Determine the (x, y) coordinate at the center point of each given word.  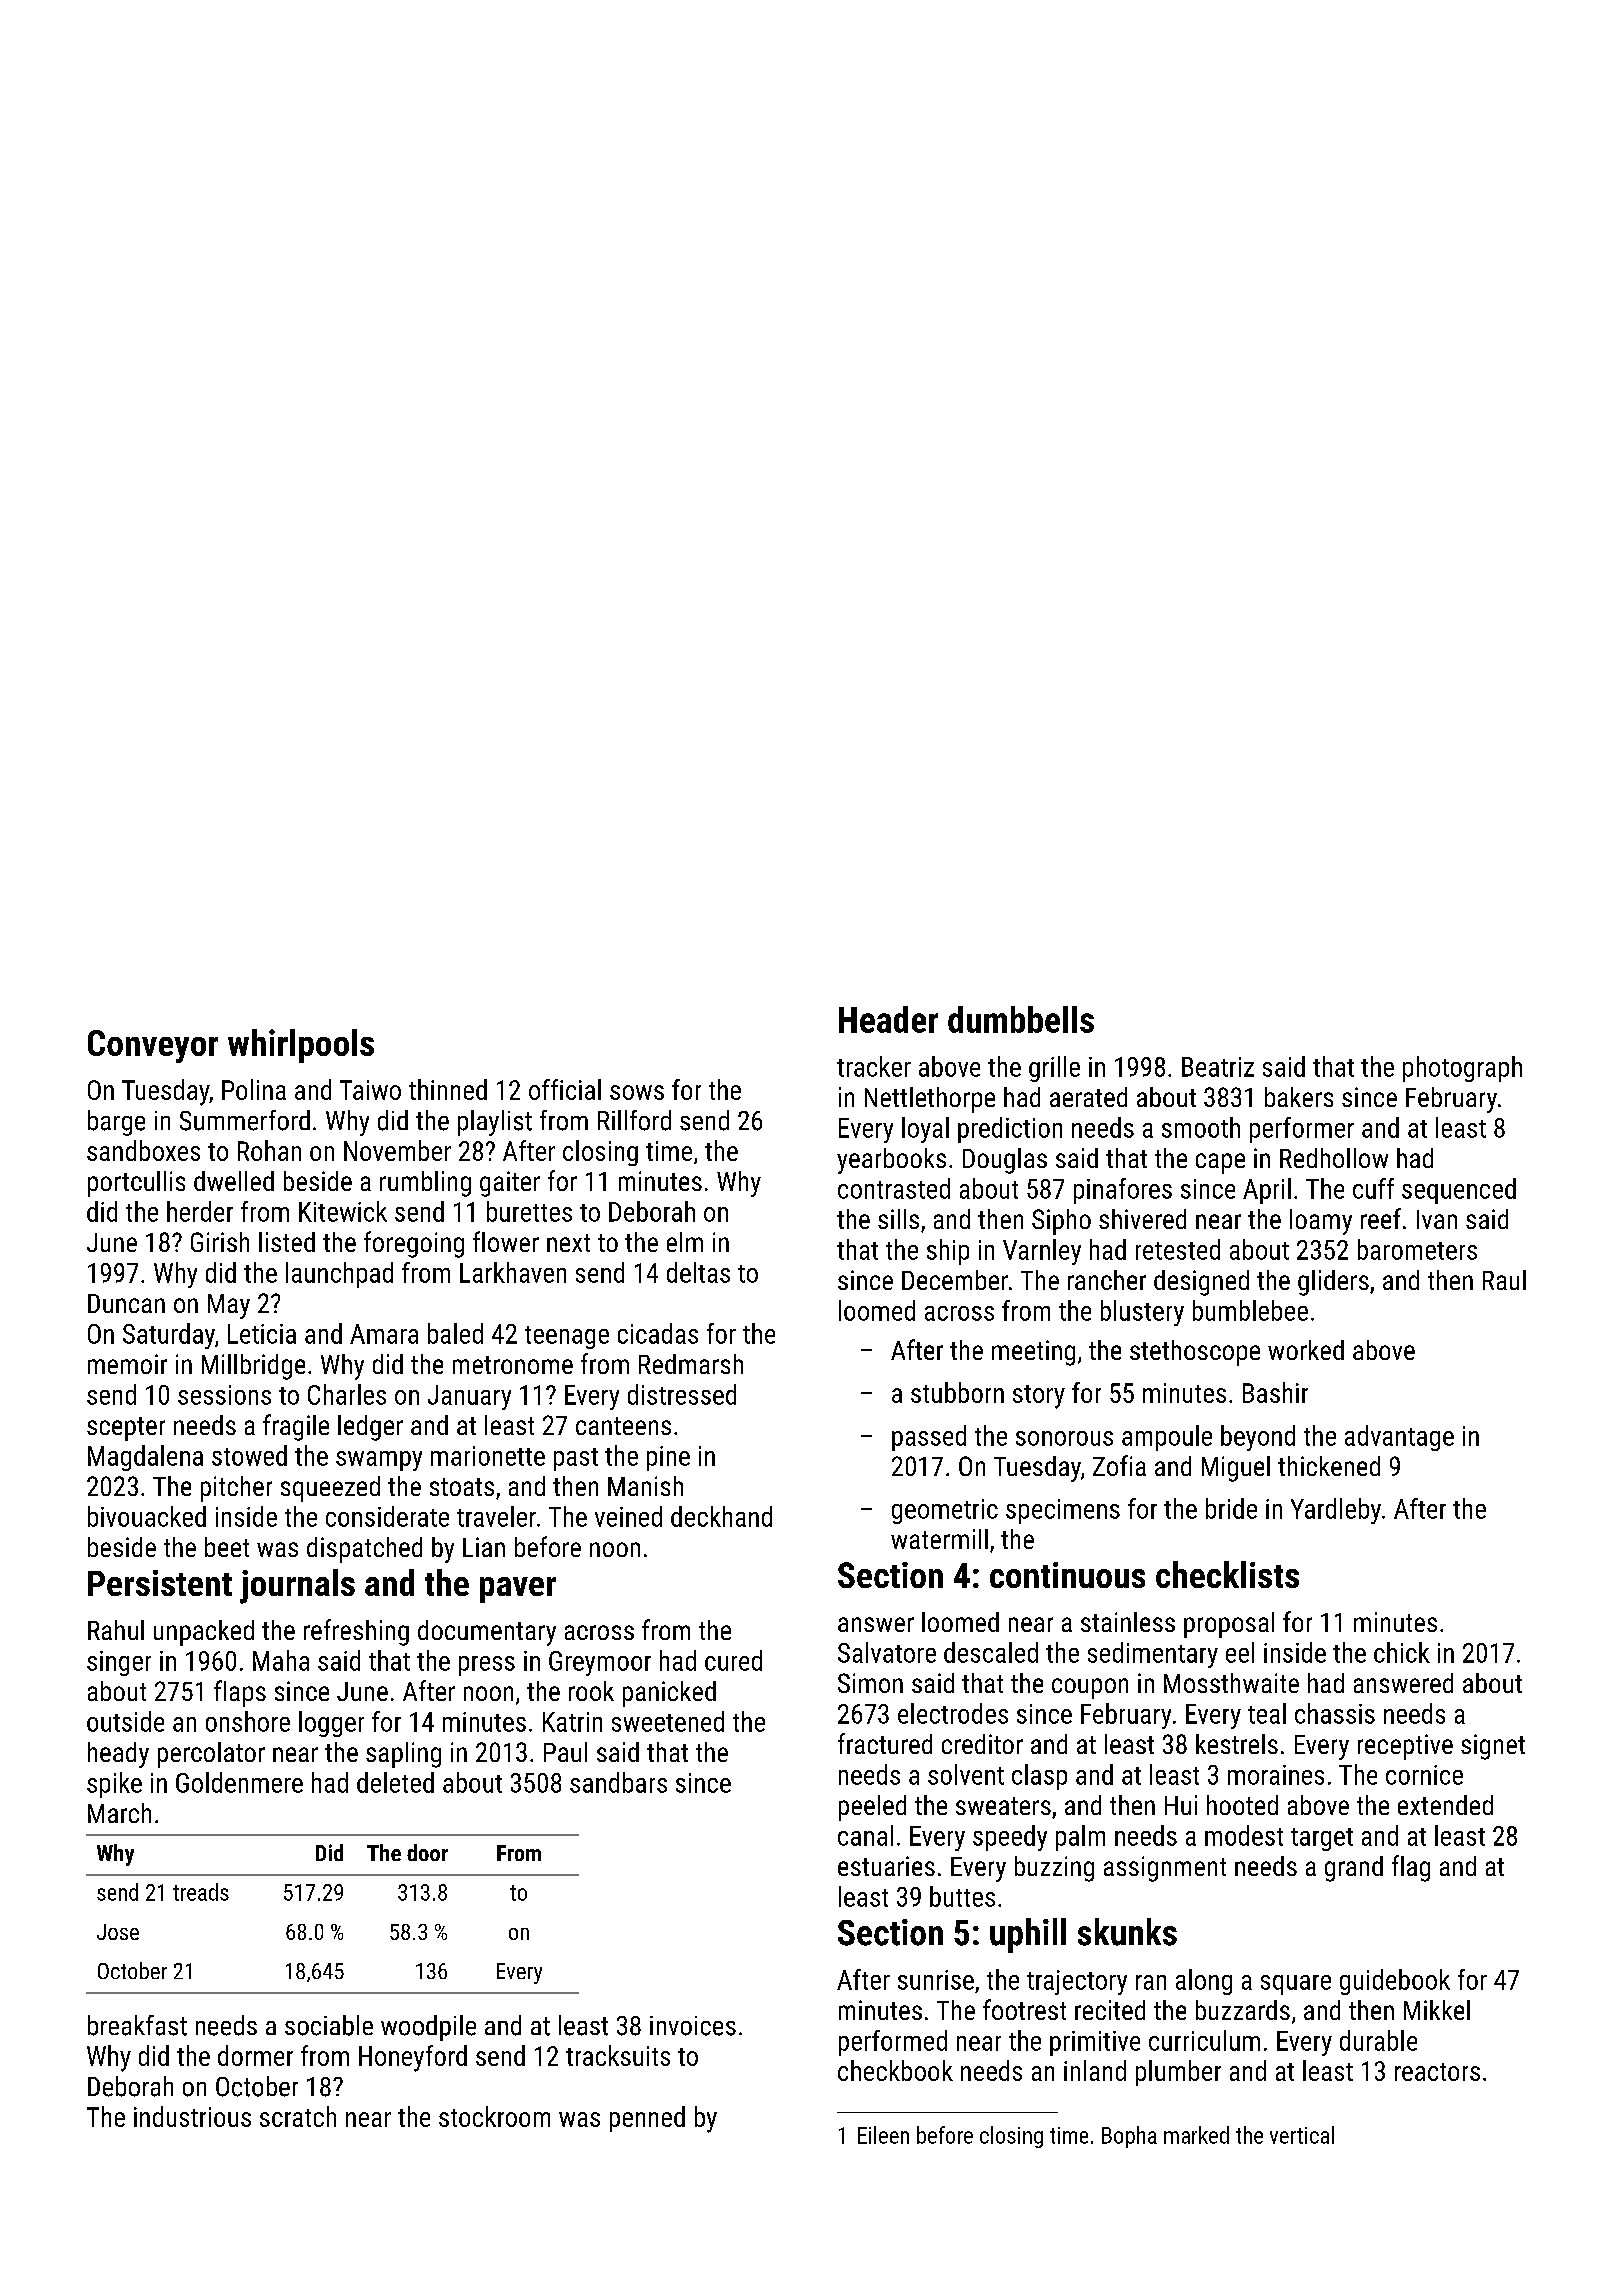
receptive (1405, 1747)
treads (201, 1892)
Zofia (1119, 1465)
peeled (872, 1808)
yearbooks (891, 1161)
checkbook (895, 2070)
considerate (387, 1516)
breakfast (137, 2025)
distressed (682, 1394)
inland (1095, 2070)
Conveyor (153, 1046)
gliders (1333, 1283)
